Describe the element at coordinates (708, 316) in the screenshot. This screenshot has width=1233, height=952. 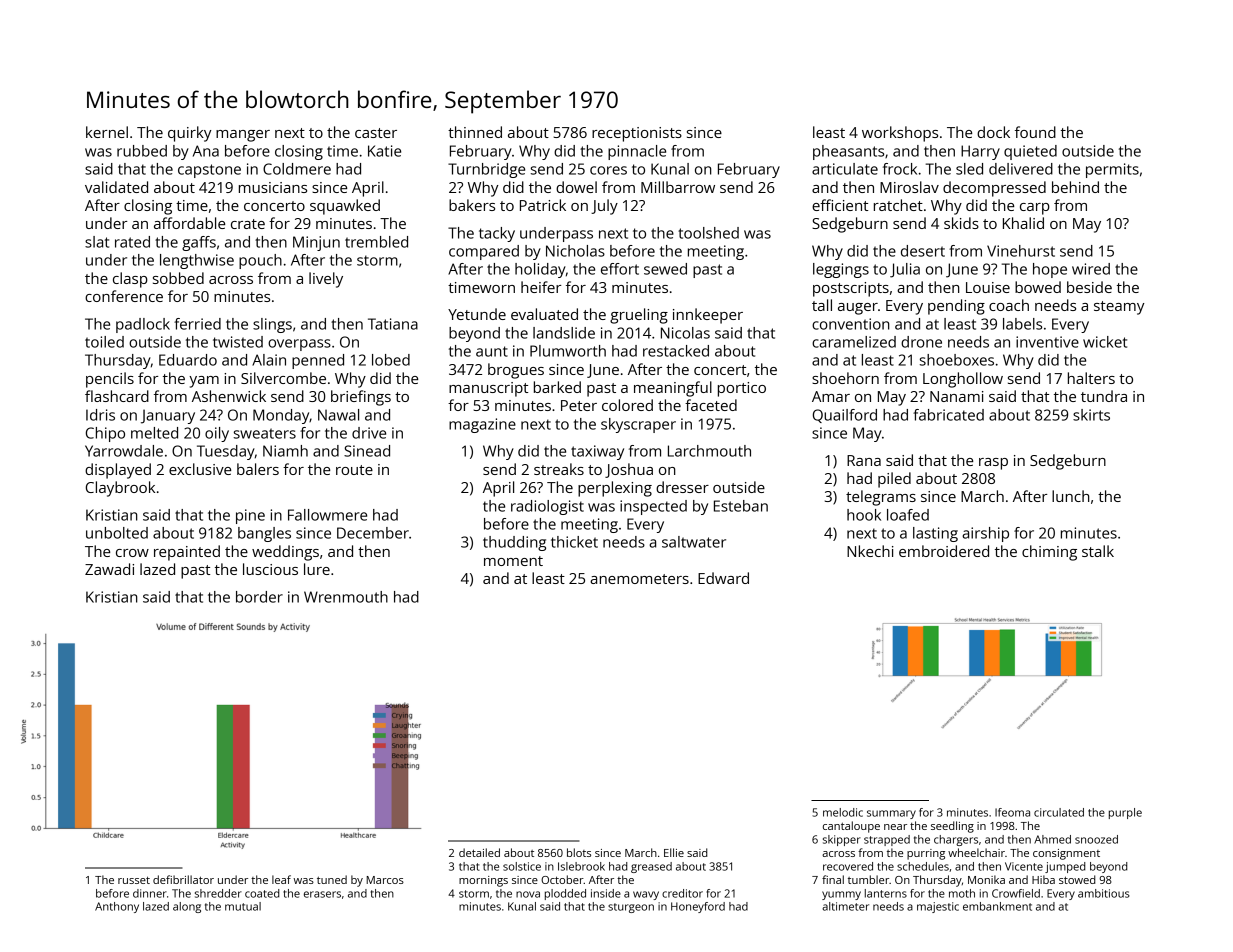
I see `innkeeper` at that location.
